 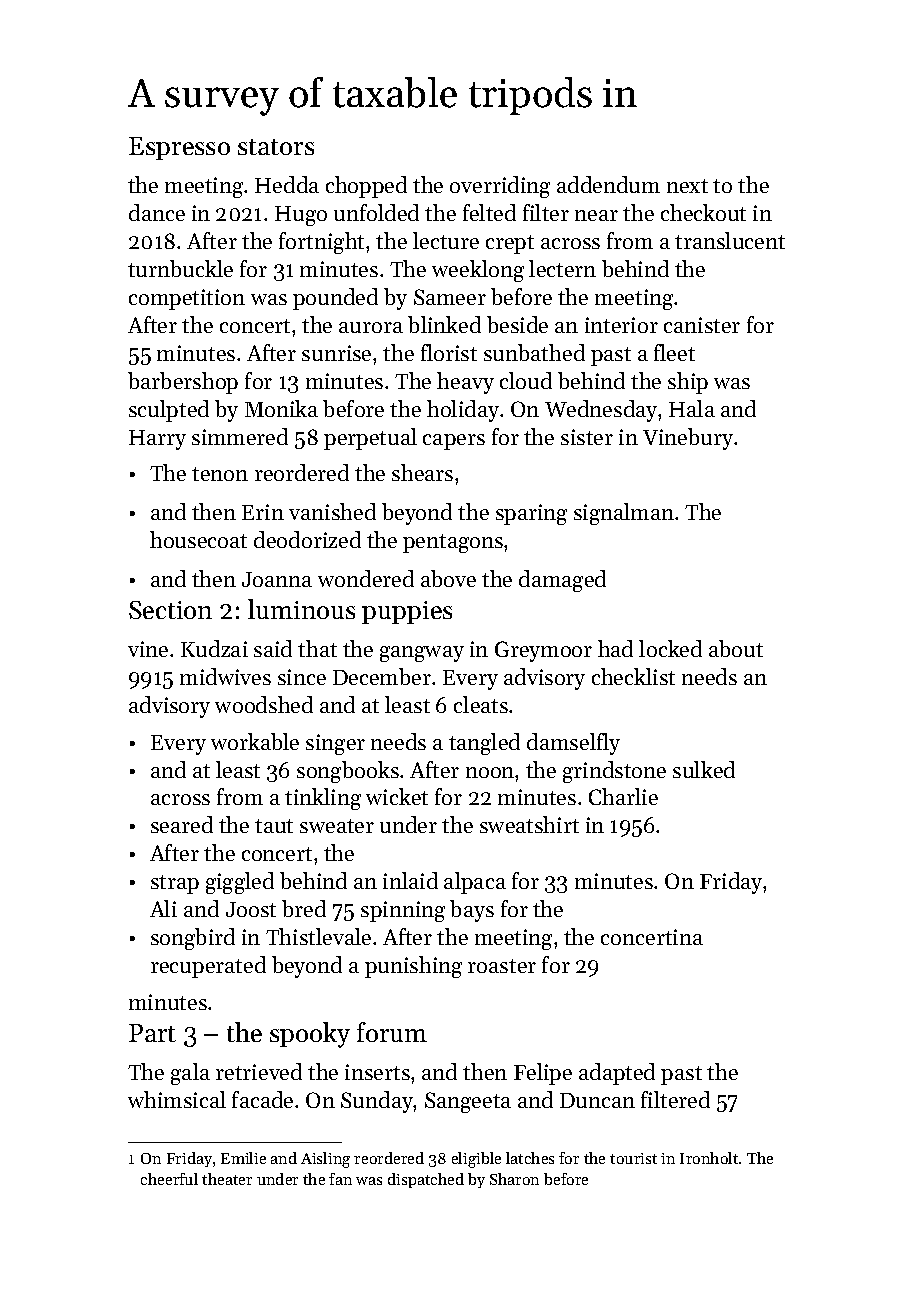 I want to click on locked, so click(x=670, y=648).
